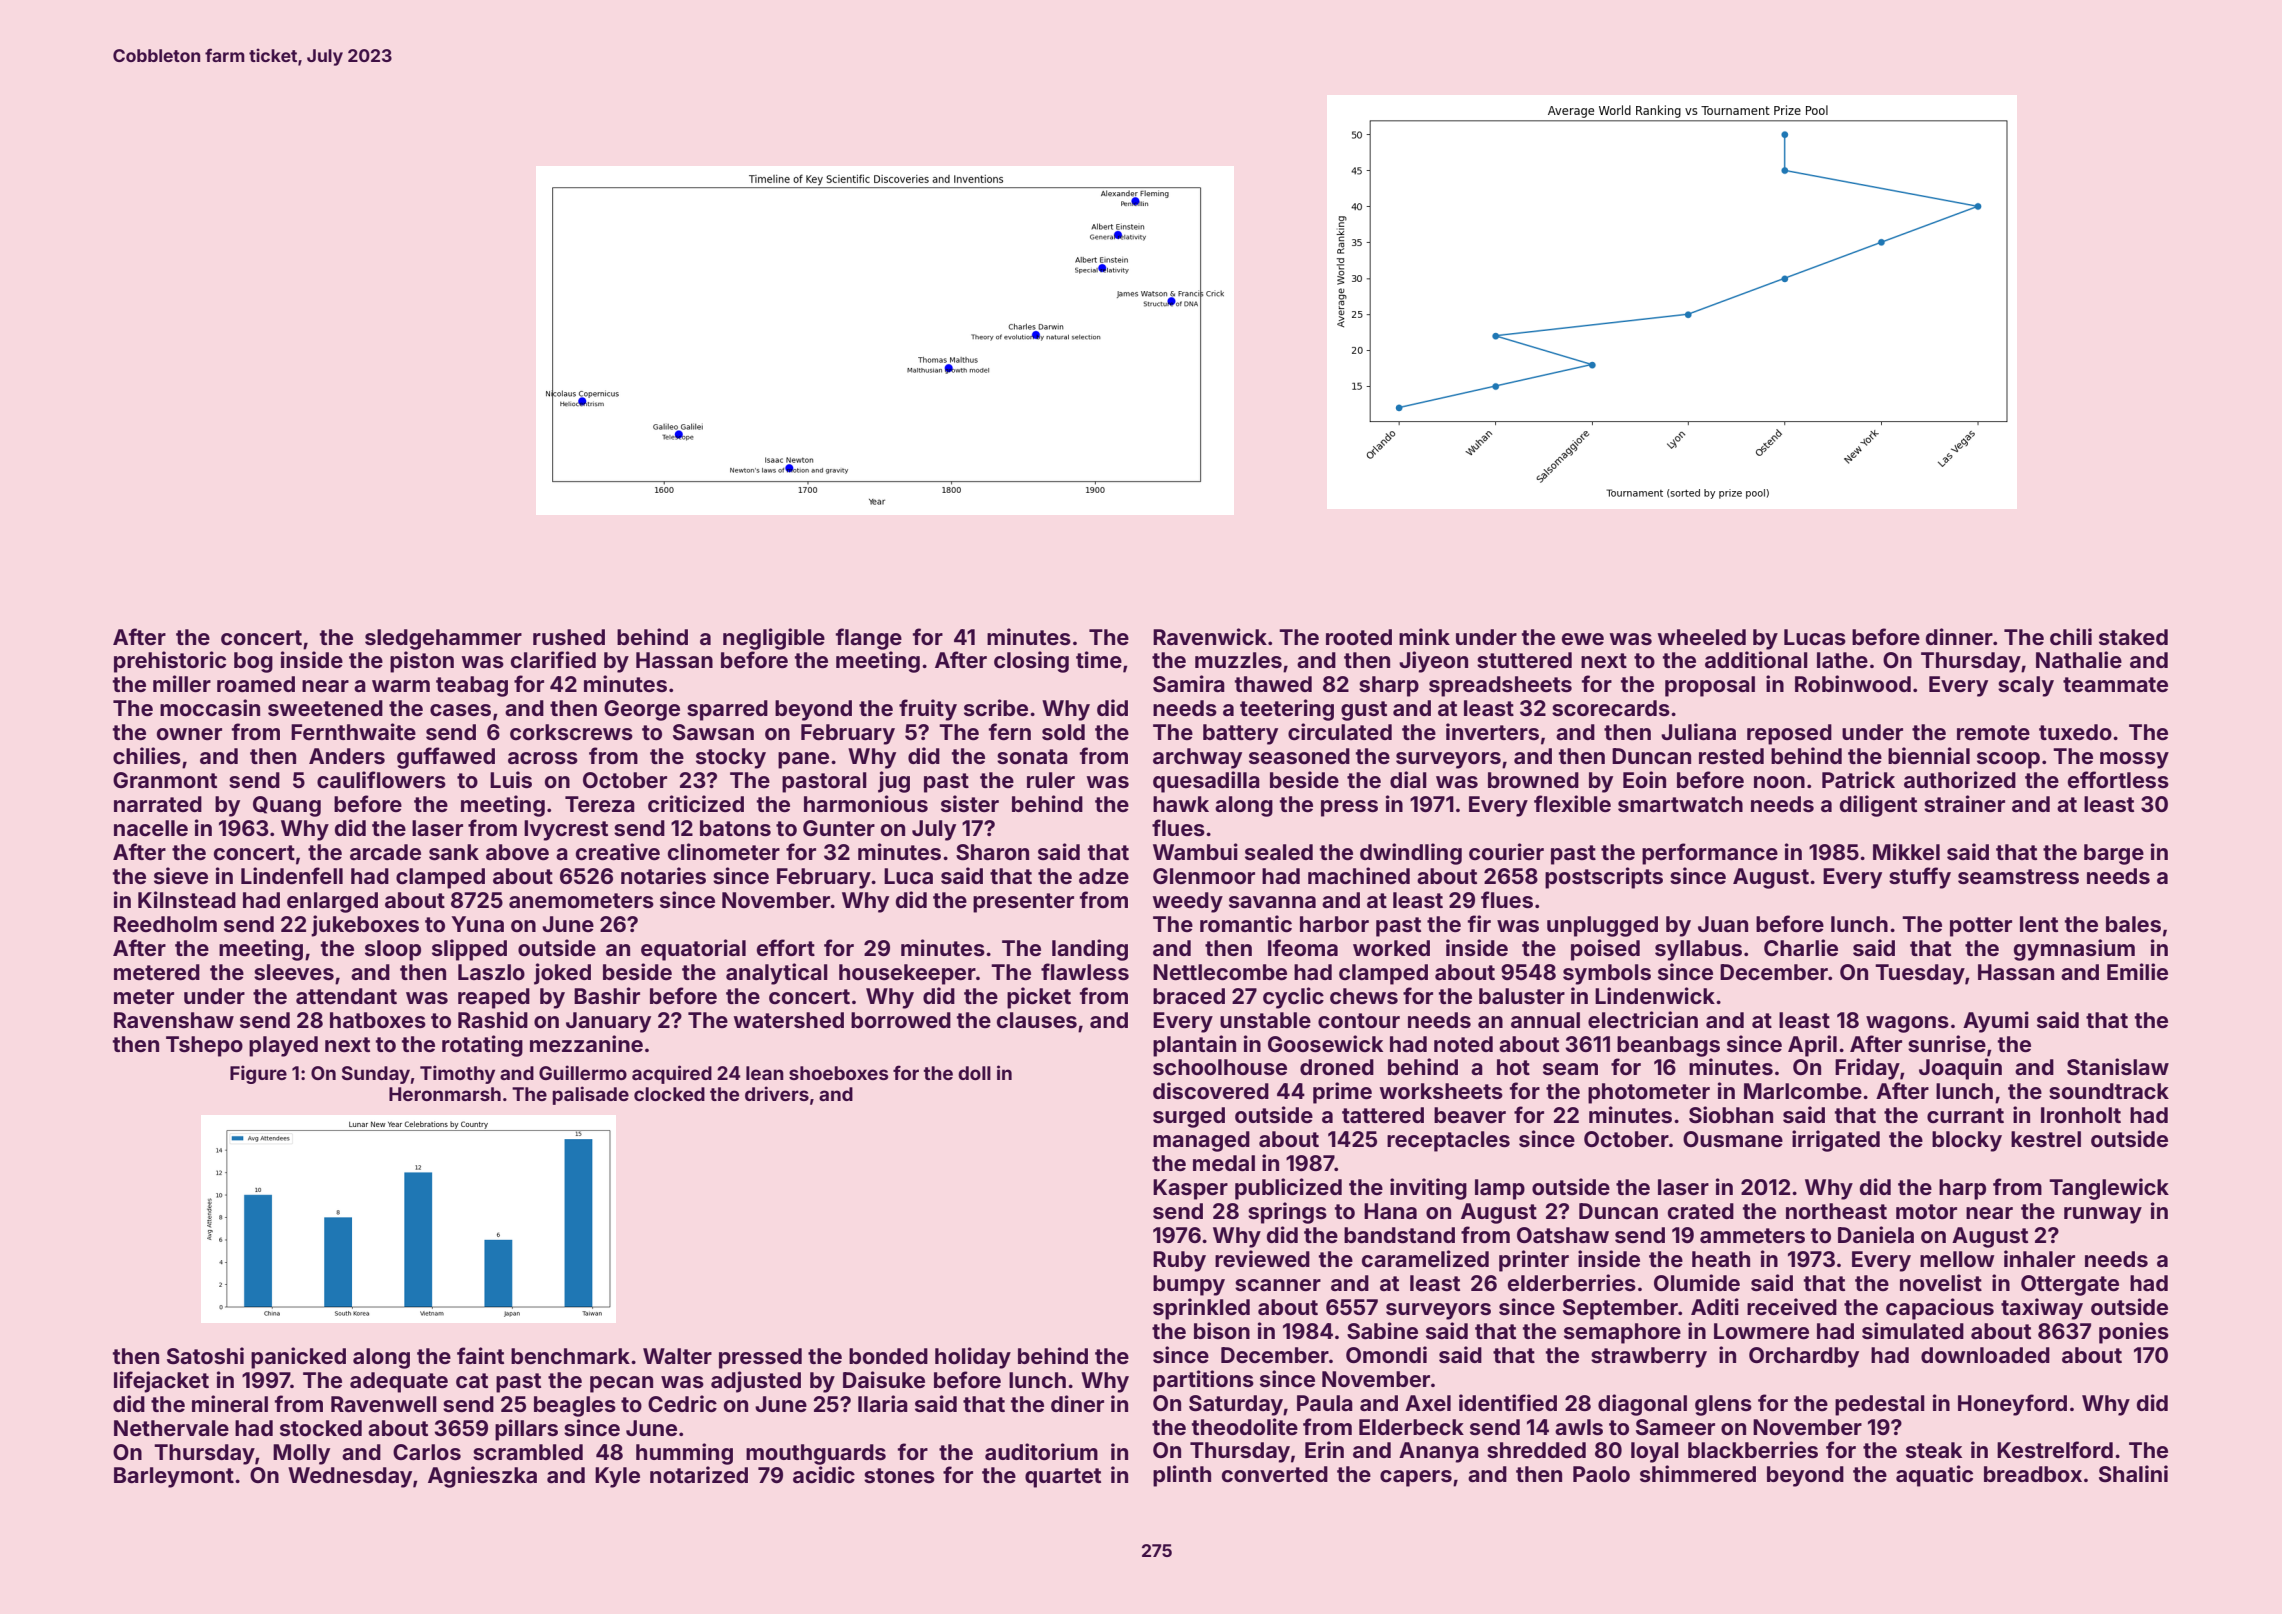 The width and height of the screenshot is (2282, 1614). I want to click on Heronmarsh, so click(445, 1094).
